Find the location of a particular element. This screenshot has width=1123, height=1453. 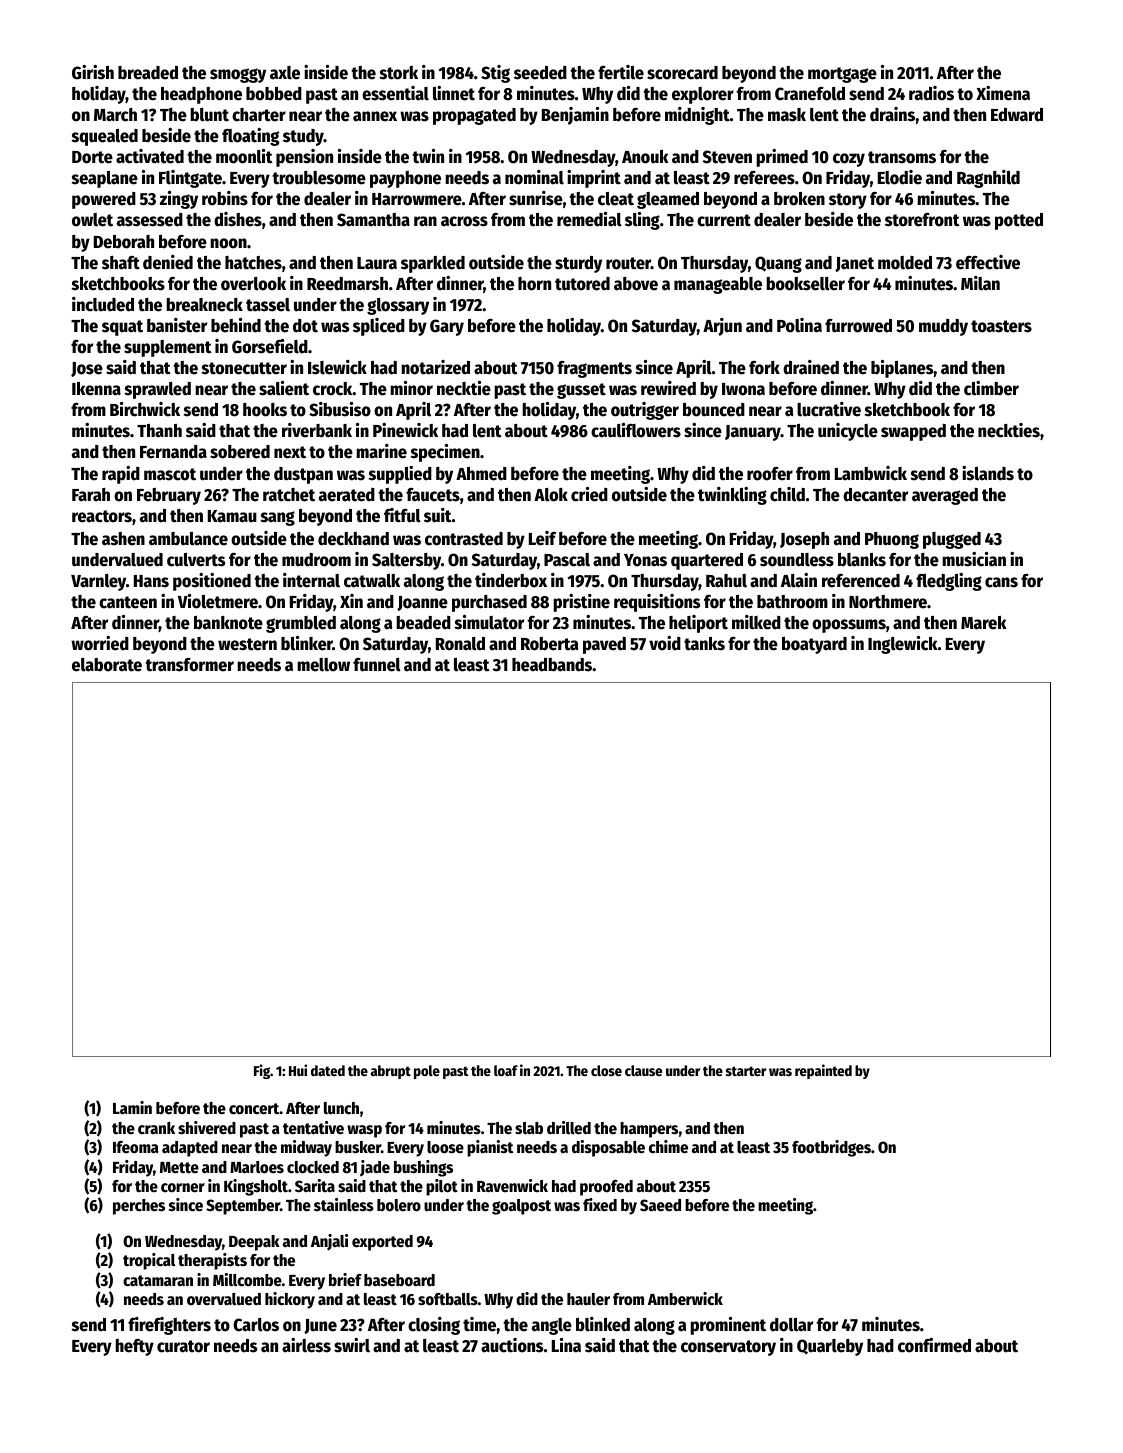

seaplane is located at coordinates (105, 179).
